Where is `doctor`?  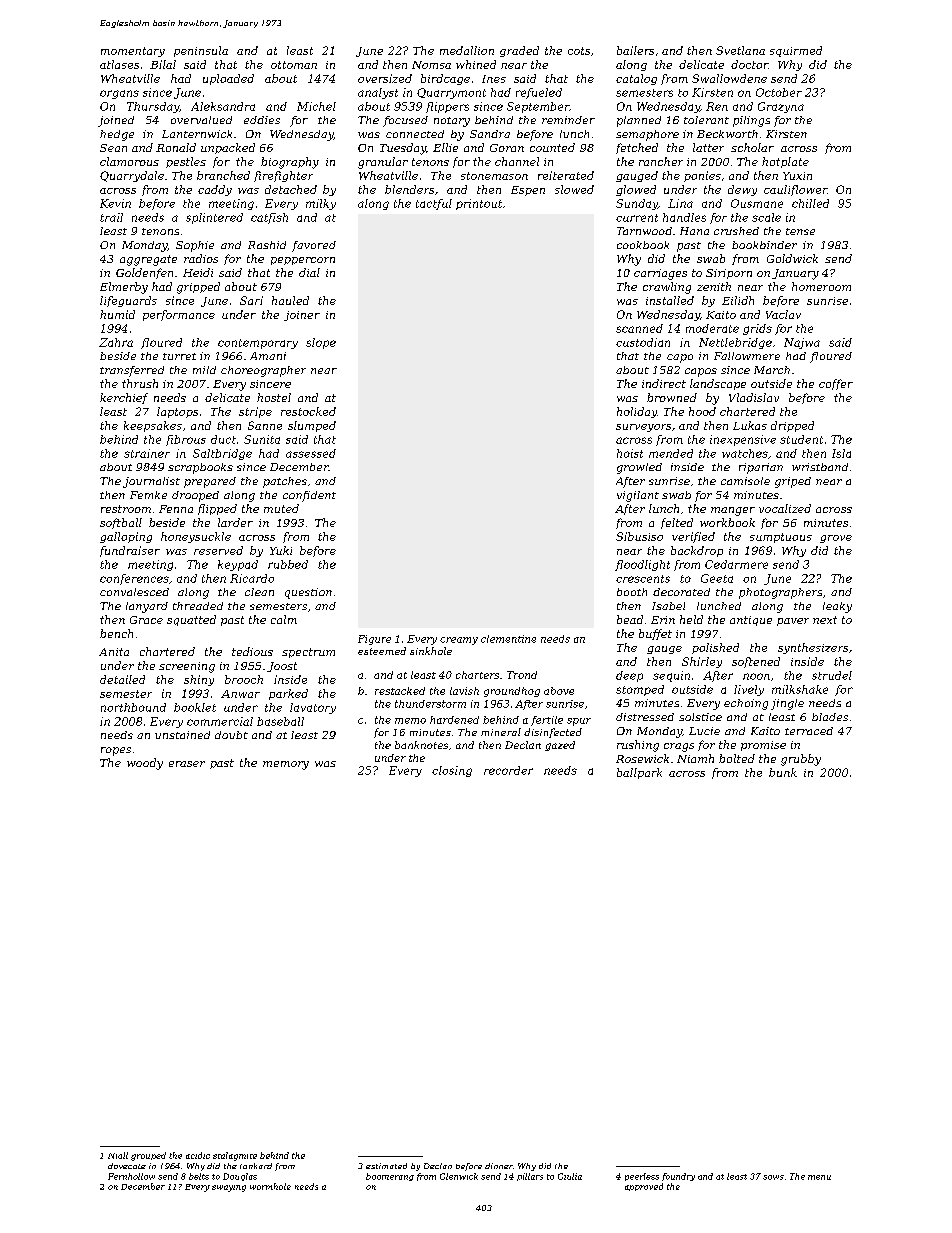
doctor is located at coordinates (749, 64).
